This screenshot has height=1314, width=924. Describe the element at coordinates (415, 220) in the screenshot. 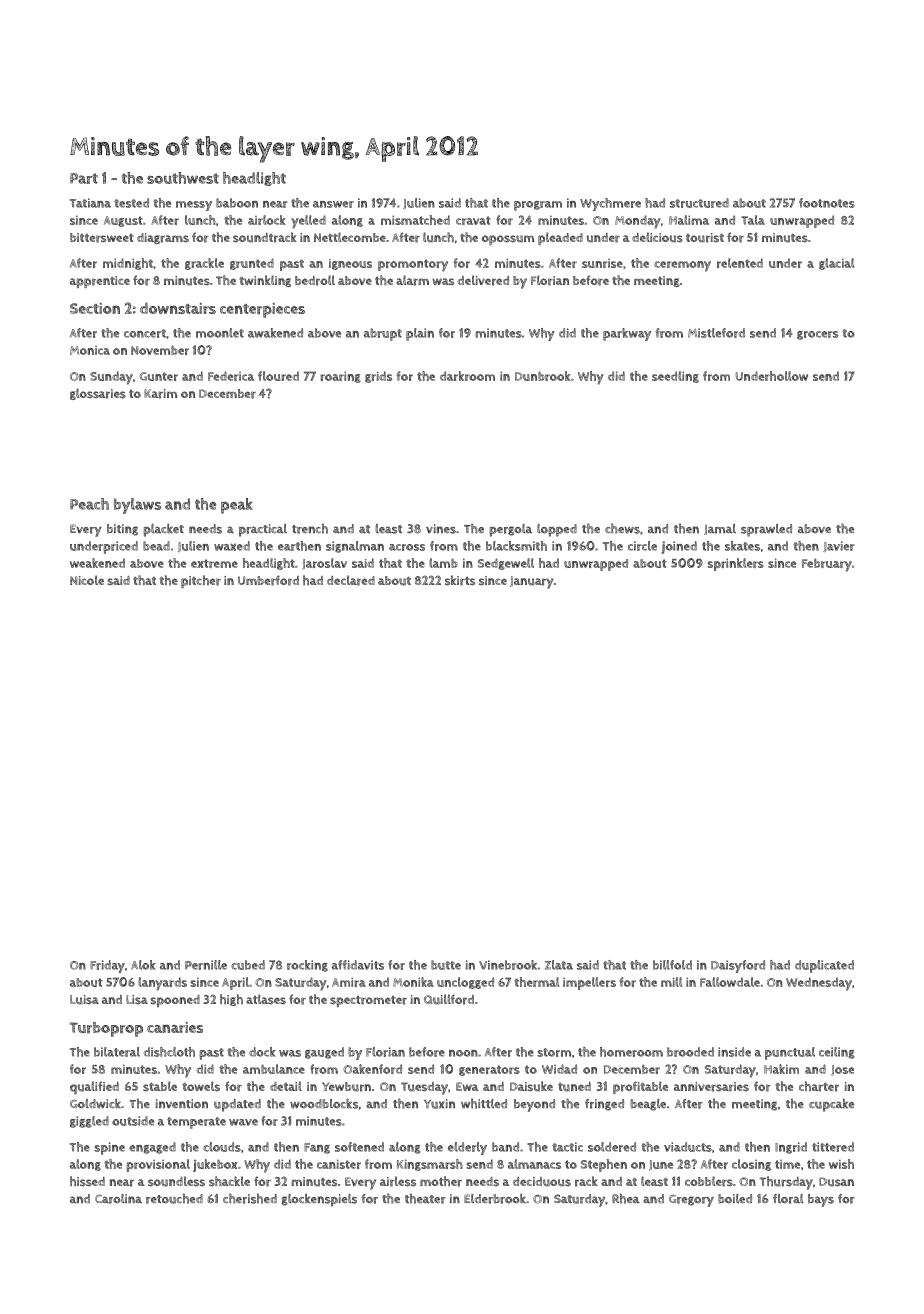

I see `mismatched` at that location.
